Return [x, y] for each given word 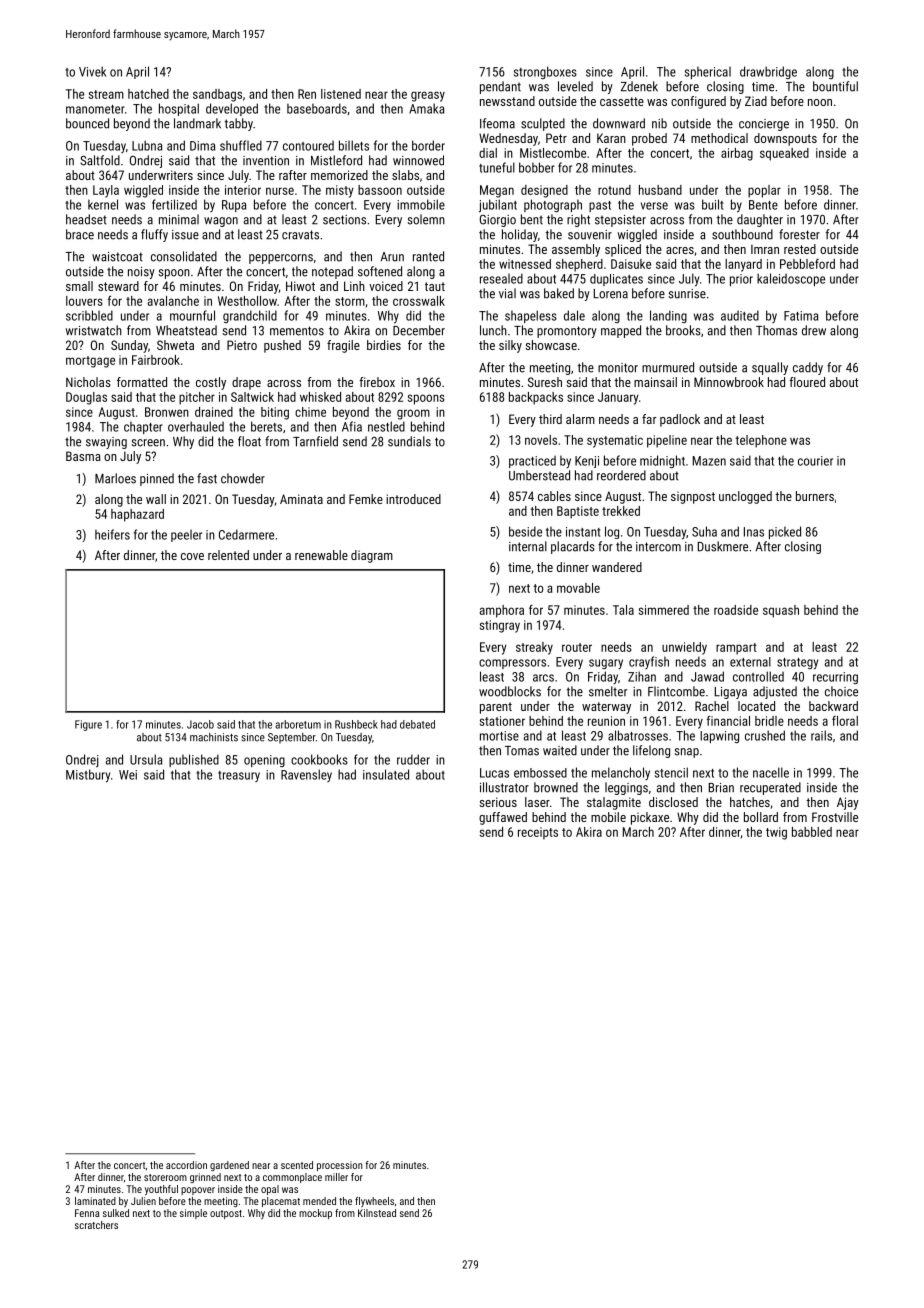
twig [776, 833]
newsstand [507, 101]
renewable [321, 555]
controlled [758, 676]
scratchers [96, 1225]
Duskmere [723, 546]
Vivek [92, 71]
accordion [186, 1165]
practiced [532, 461]
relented [228, 555]
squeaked [784, 154]
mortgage [90, 362]
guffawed [503, 818]
